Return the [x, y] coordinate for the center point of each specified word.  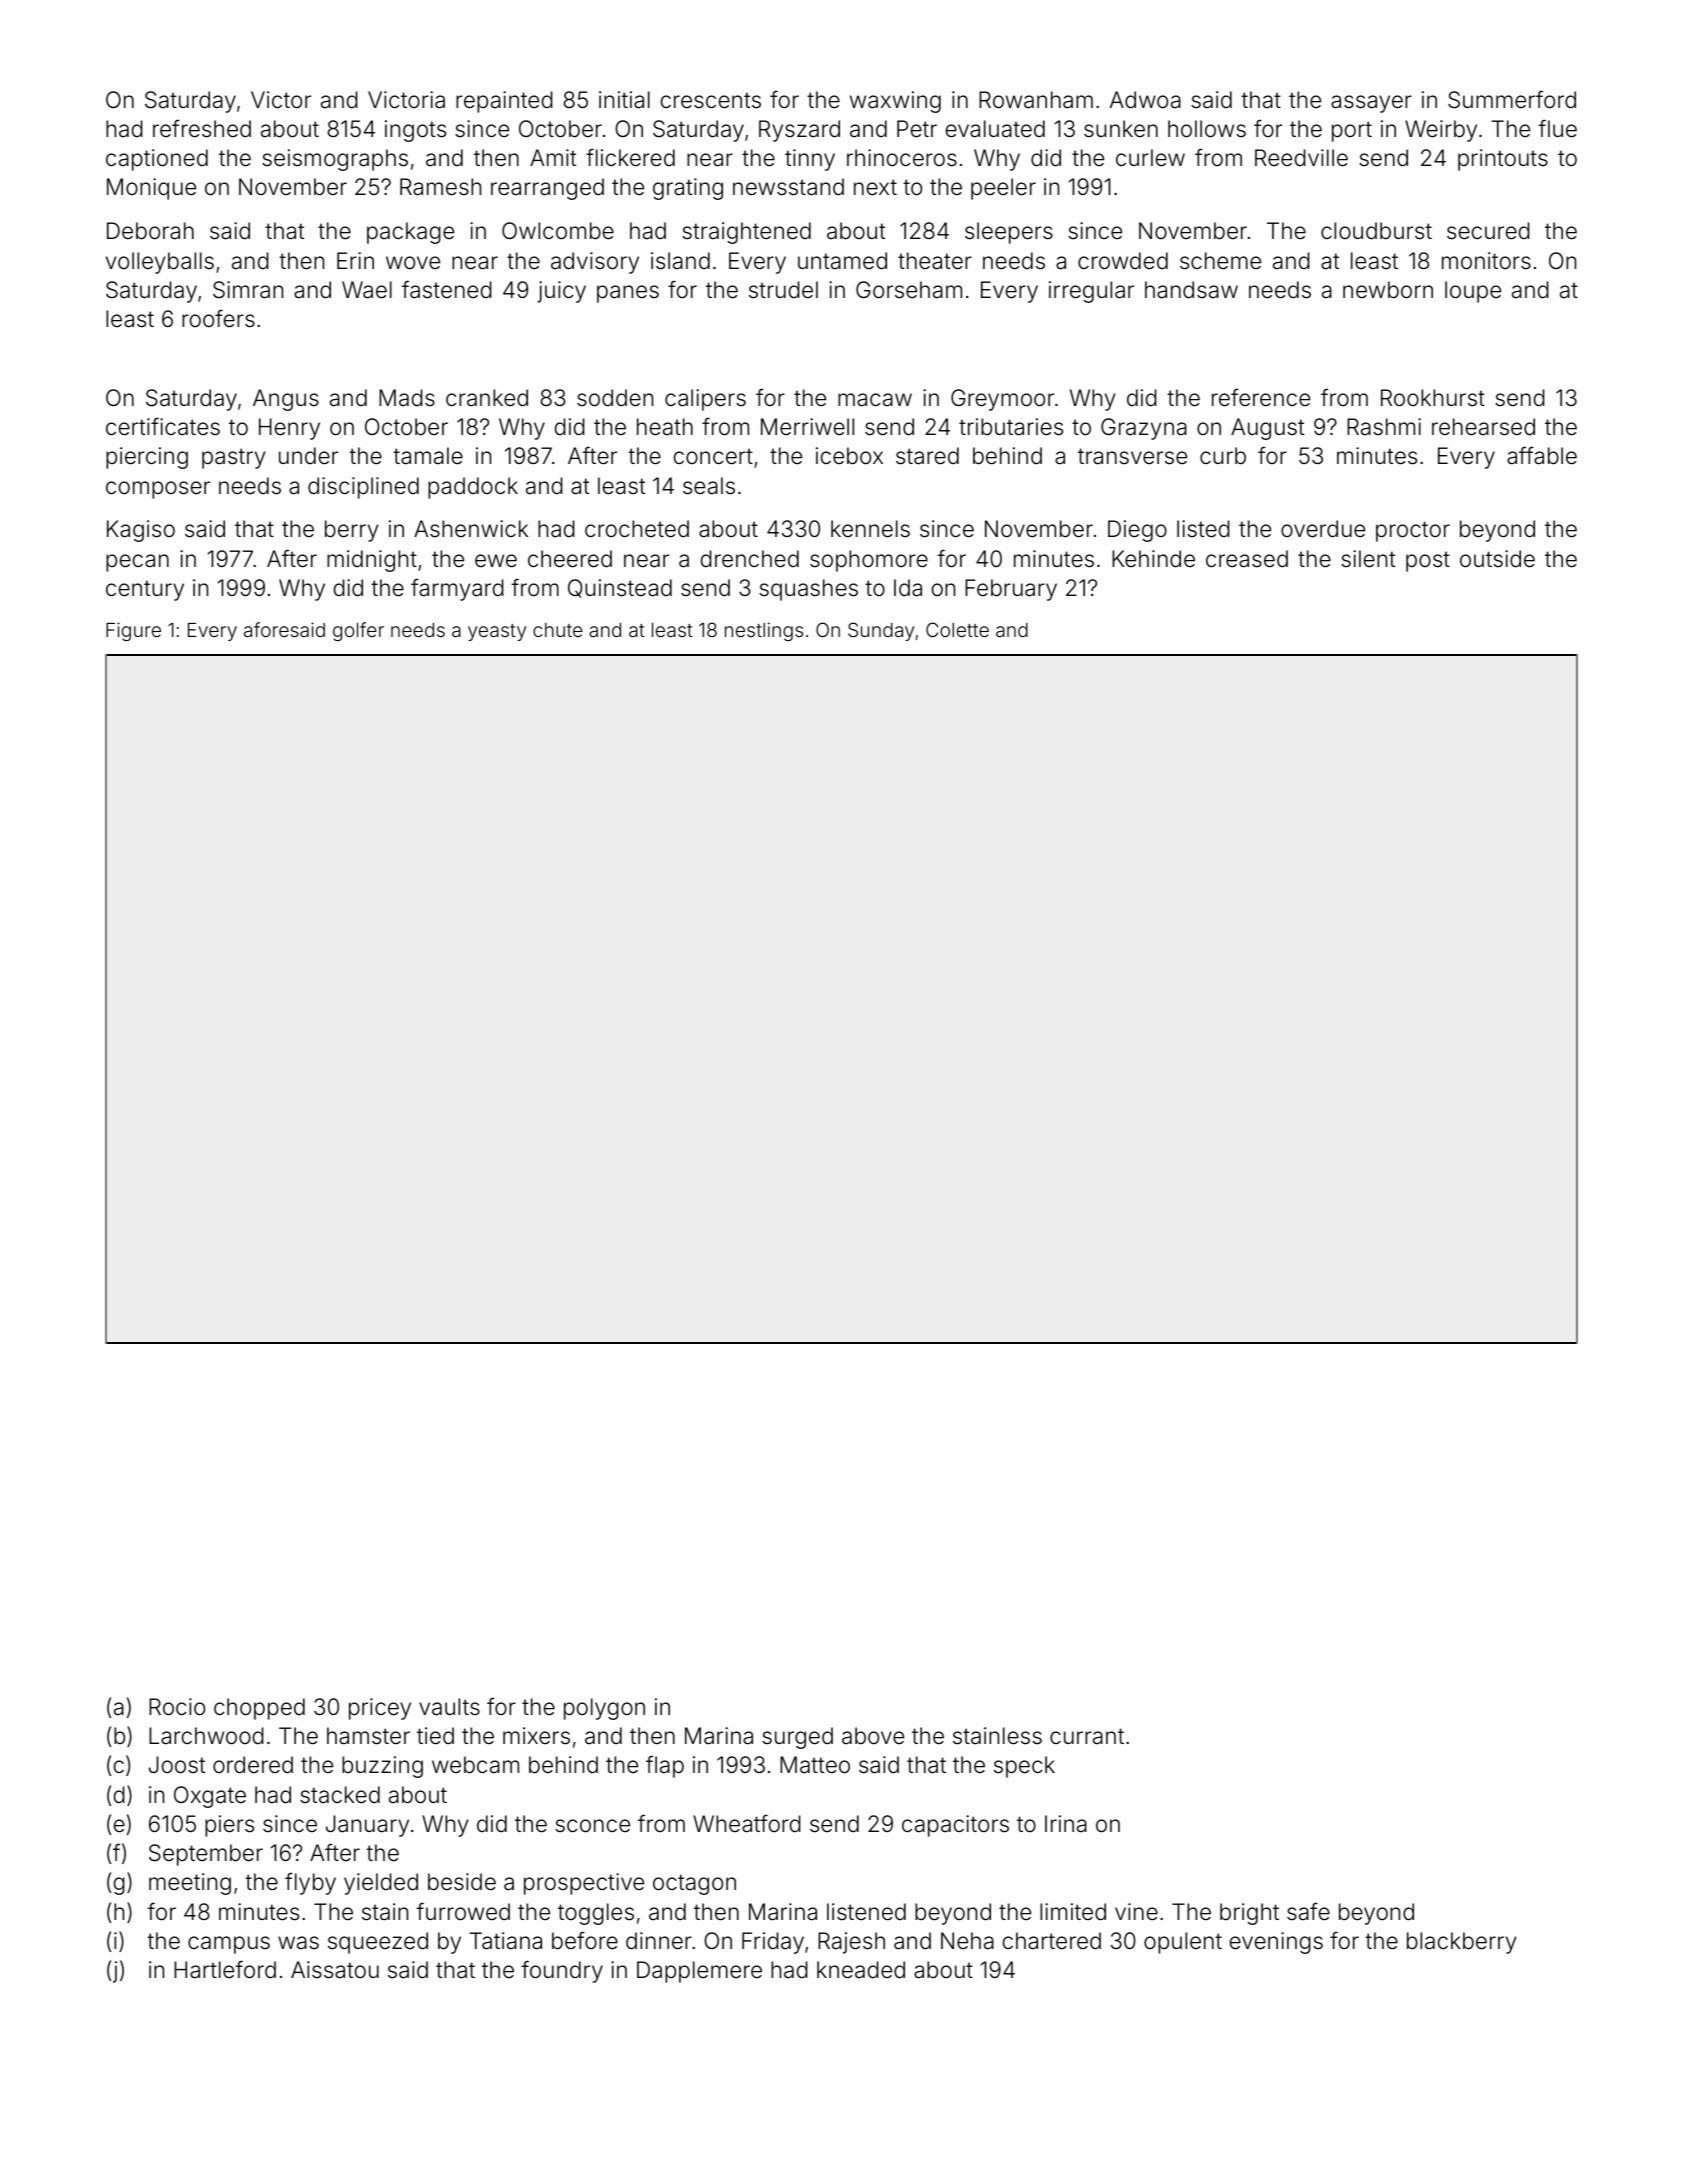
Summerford [1512, 99]
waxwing [895, 102]
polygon [604, 1709]
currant [1087, 1736]
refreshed [202, 128]
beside [462, 1882]
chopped [259, 1709]
